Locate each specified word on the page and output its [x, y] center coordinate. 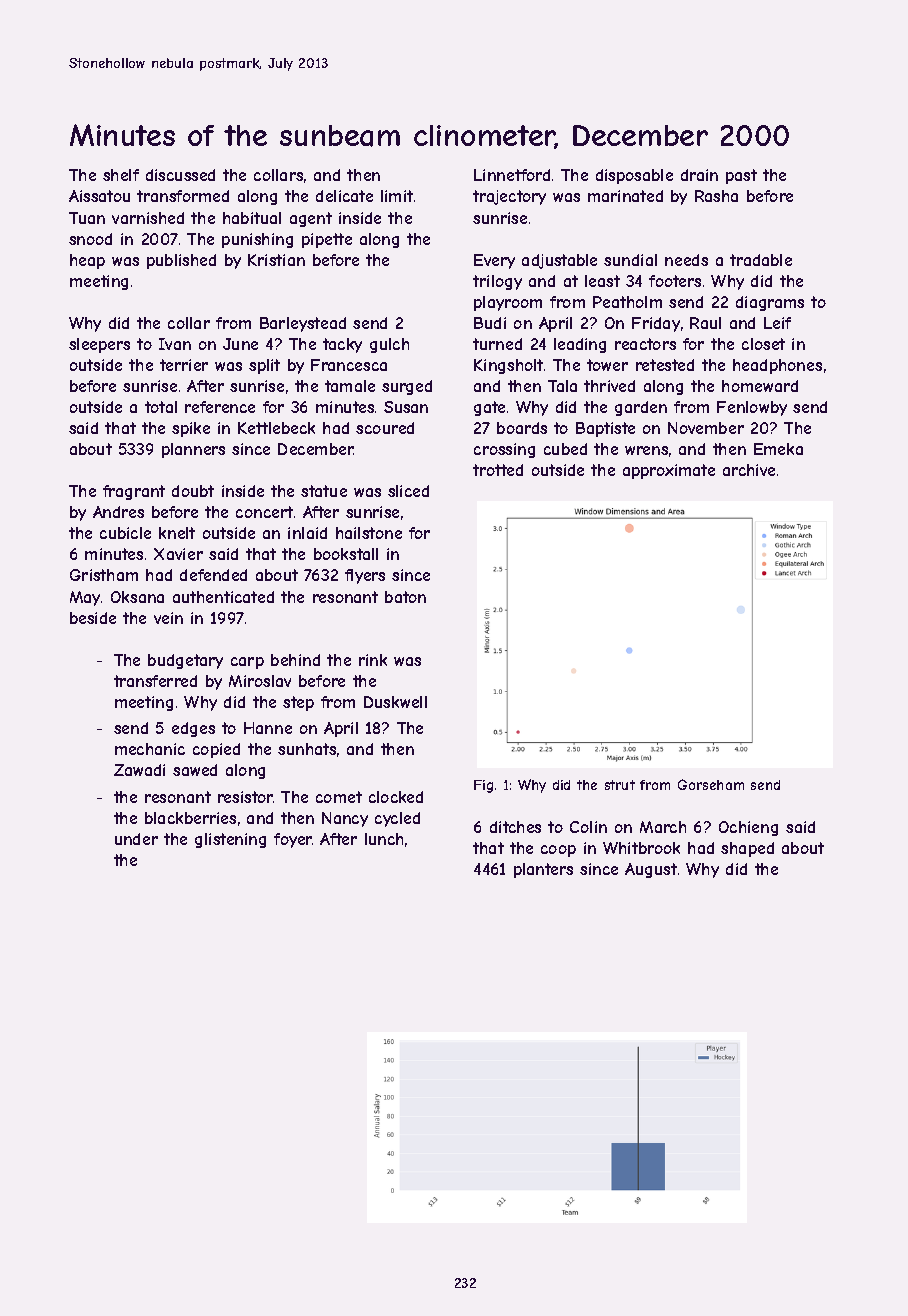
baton [405, 597]
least [602, 281]
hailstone [369, 533]
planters [543, 870]
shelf [121, 175]
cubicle [125, 533]
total [161, 407]
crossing [504, 450]
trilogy [497, 282]
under [136, 839]
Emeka [778, 449]
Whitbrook [641, 848]
